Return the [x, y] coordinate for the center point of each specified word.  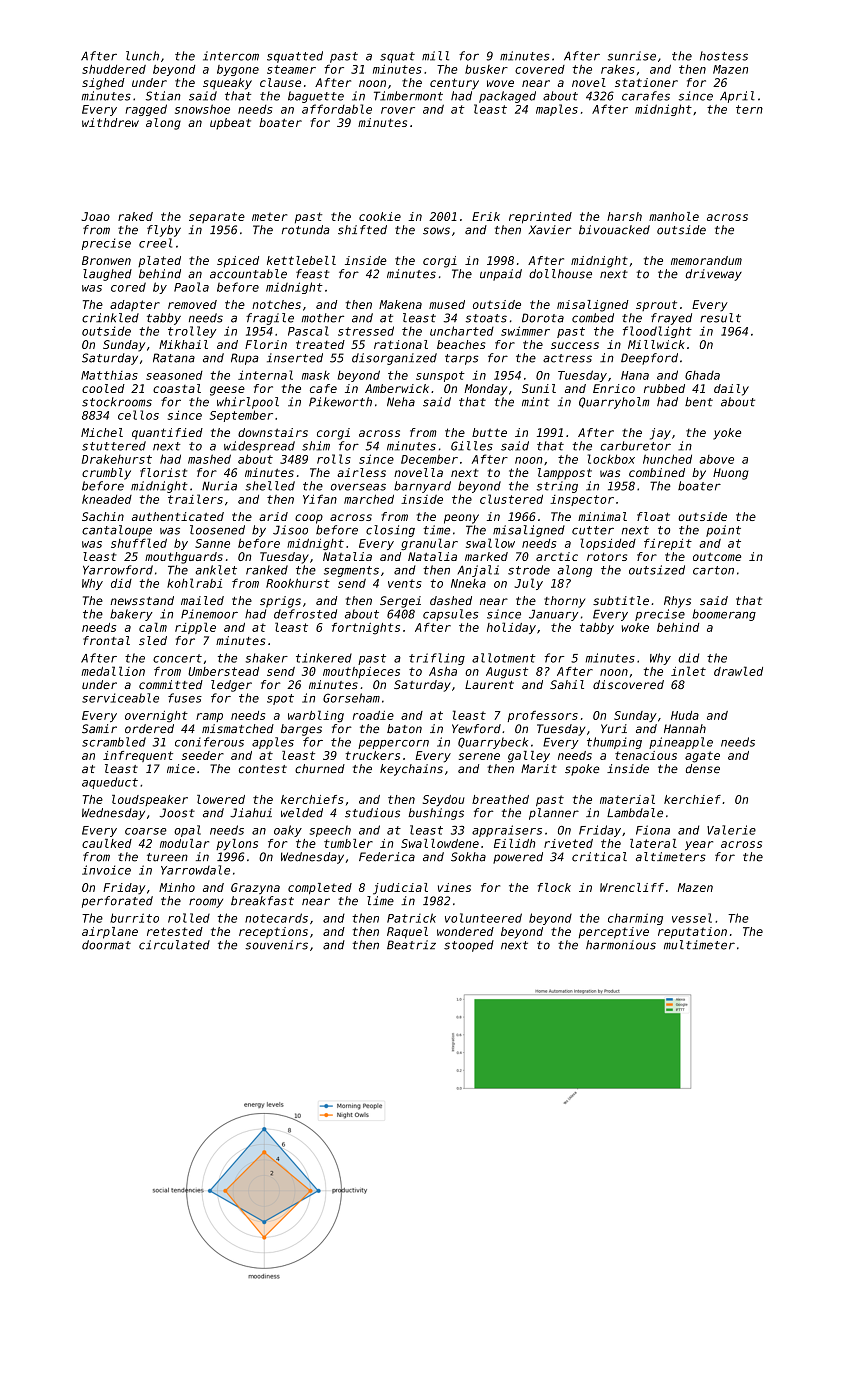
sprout [656, 305]
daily [731, 390]
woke [635, 627]
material [627, 799]
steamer [291, 69]
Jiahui [251, 813]
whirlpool [248, 403]
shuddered [114, 69]
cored [128, 287]
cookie [380, 216]
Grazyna [255, 888]
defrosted [305, 614]
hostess [724, 56]
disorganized [394, 359]
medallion [113, 671]
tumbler [348, 843]
